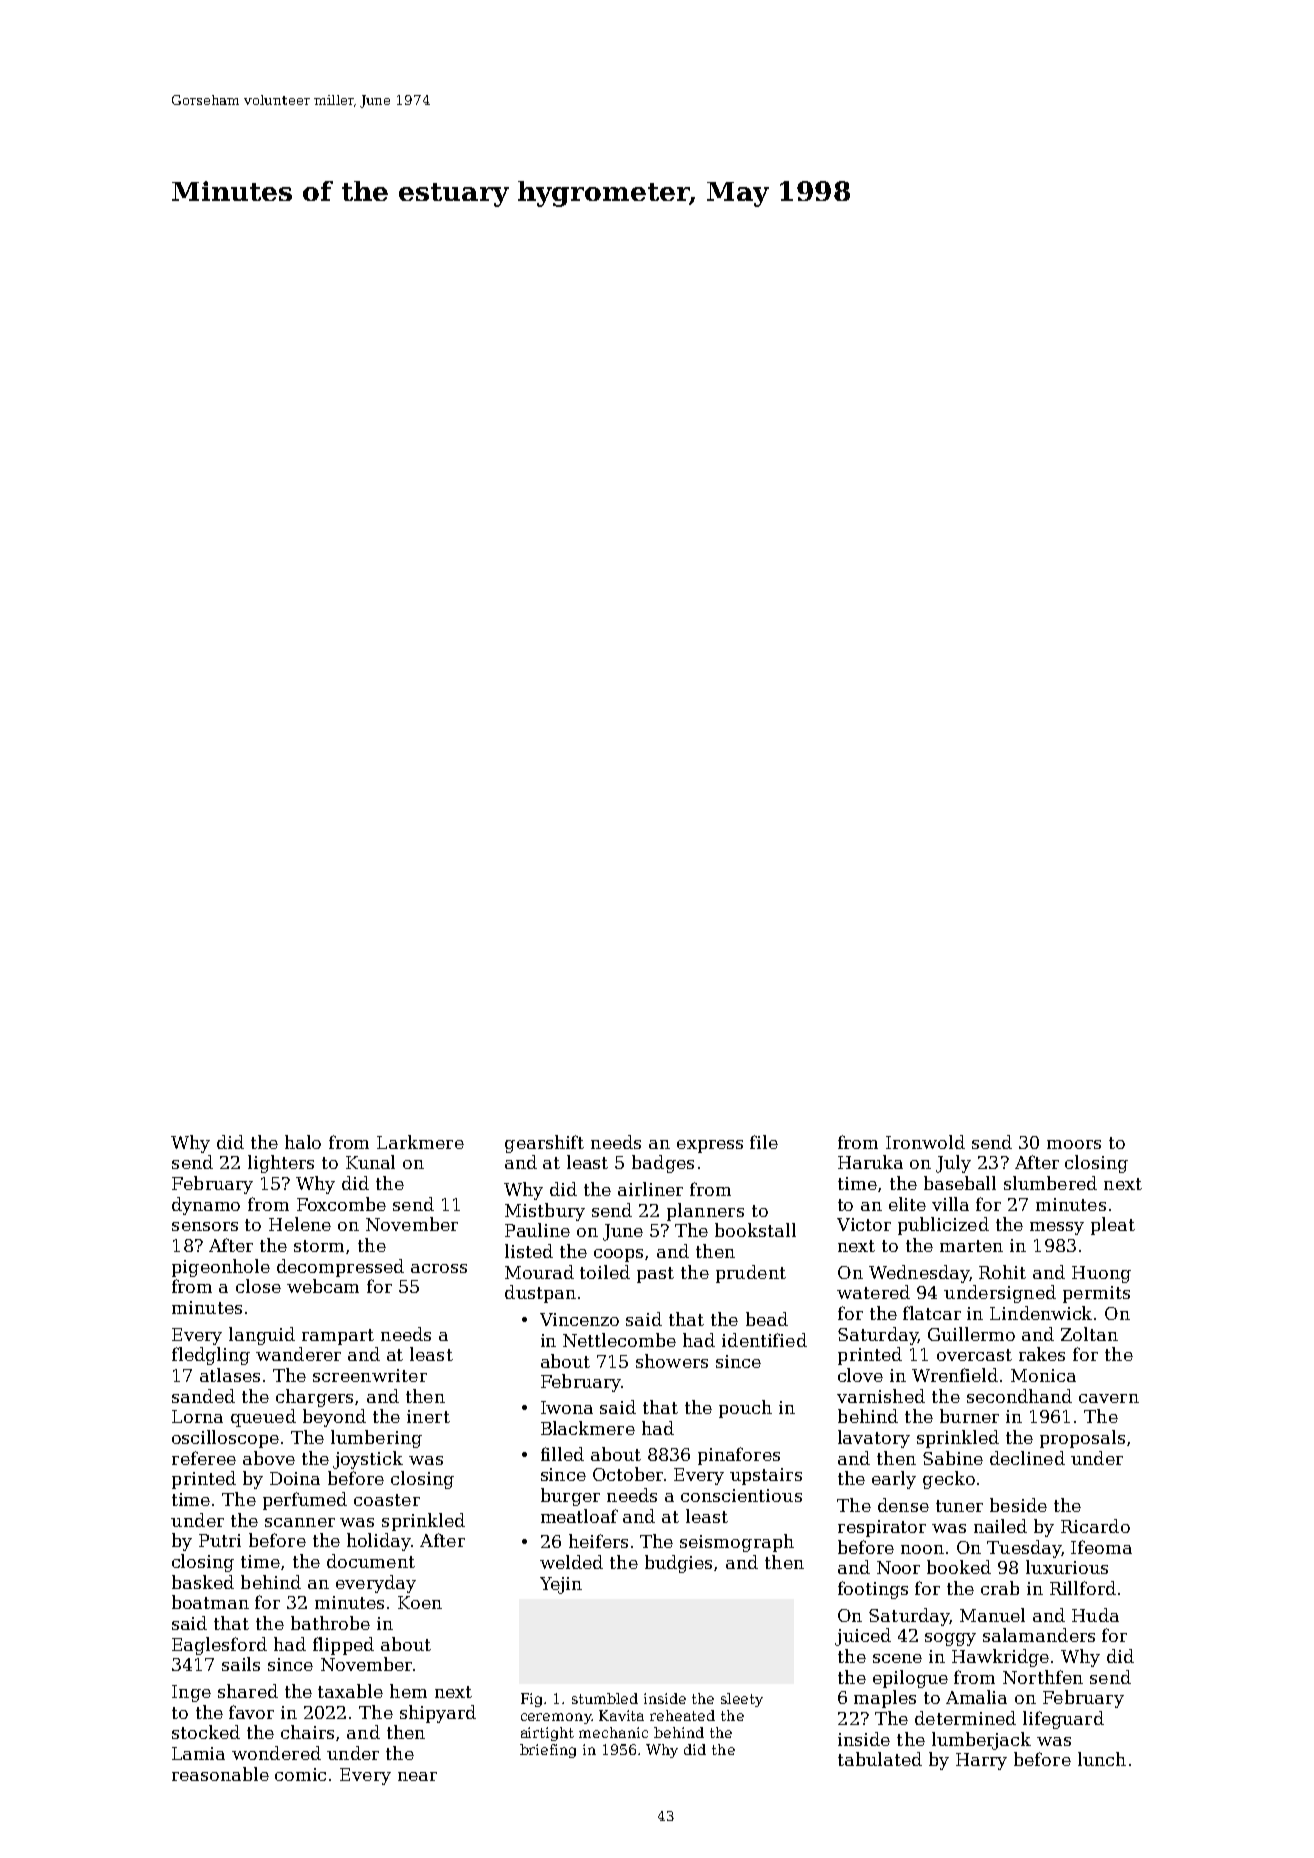 Image resolution: width=1314 pixels, height=1858 pixels. What do you see at coordinates (544, 1144) in the screenshot?
I see `gearshift` at bounding box center [544, 1144].
